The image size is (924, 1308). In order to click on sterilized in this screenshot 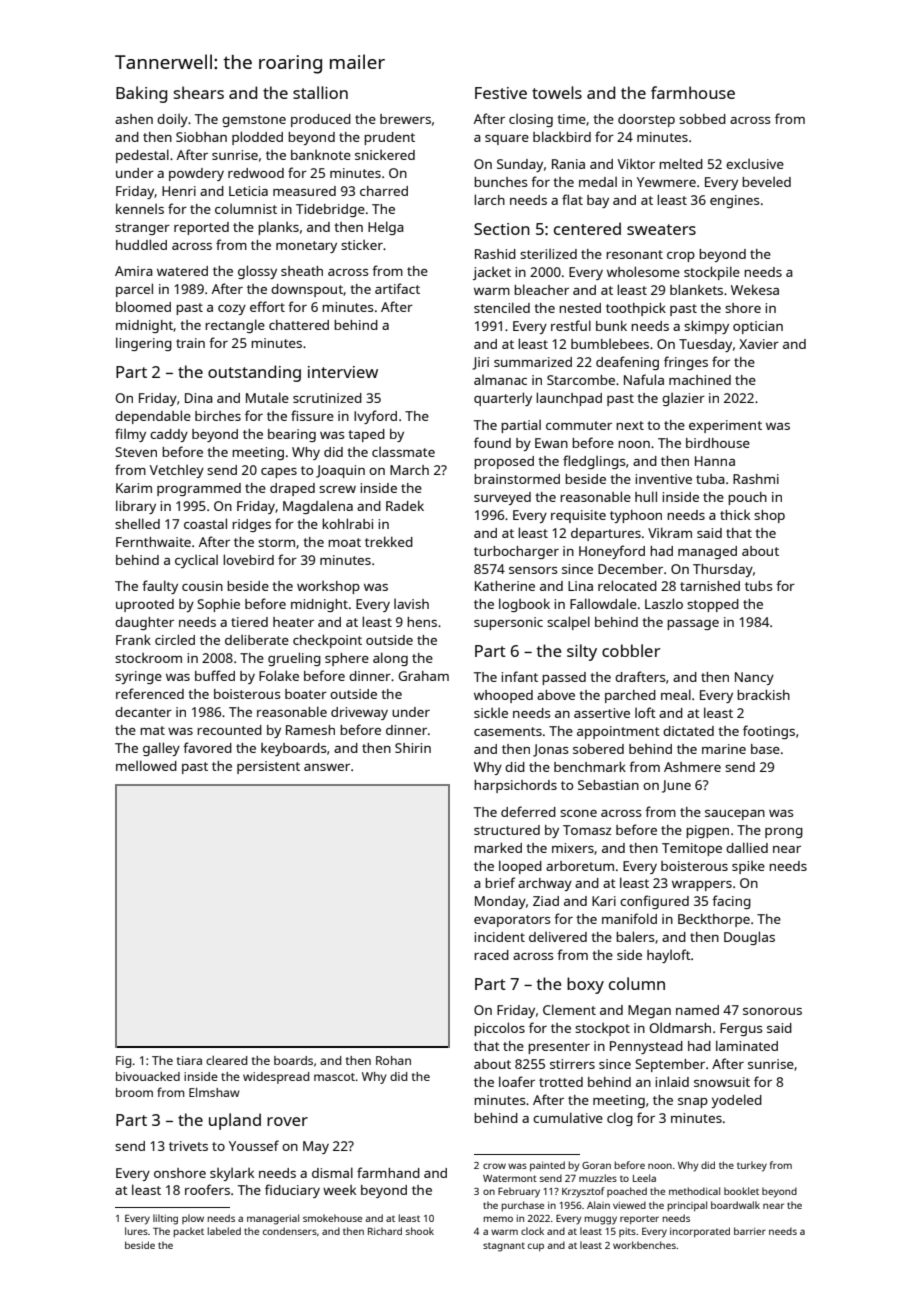, I will do `click(548, 254)`.
